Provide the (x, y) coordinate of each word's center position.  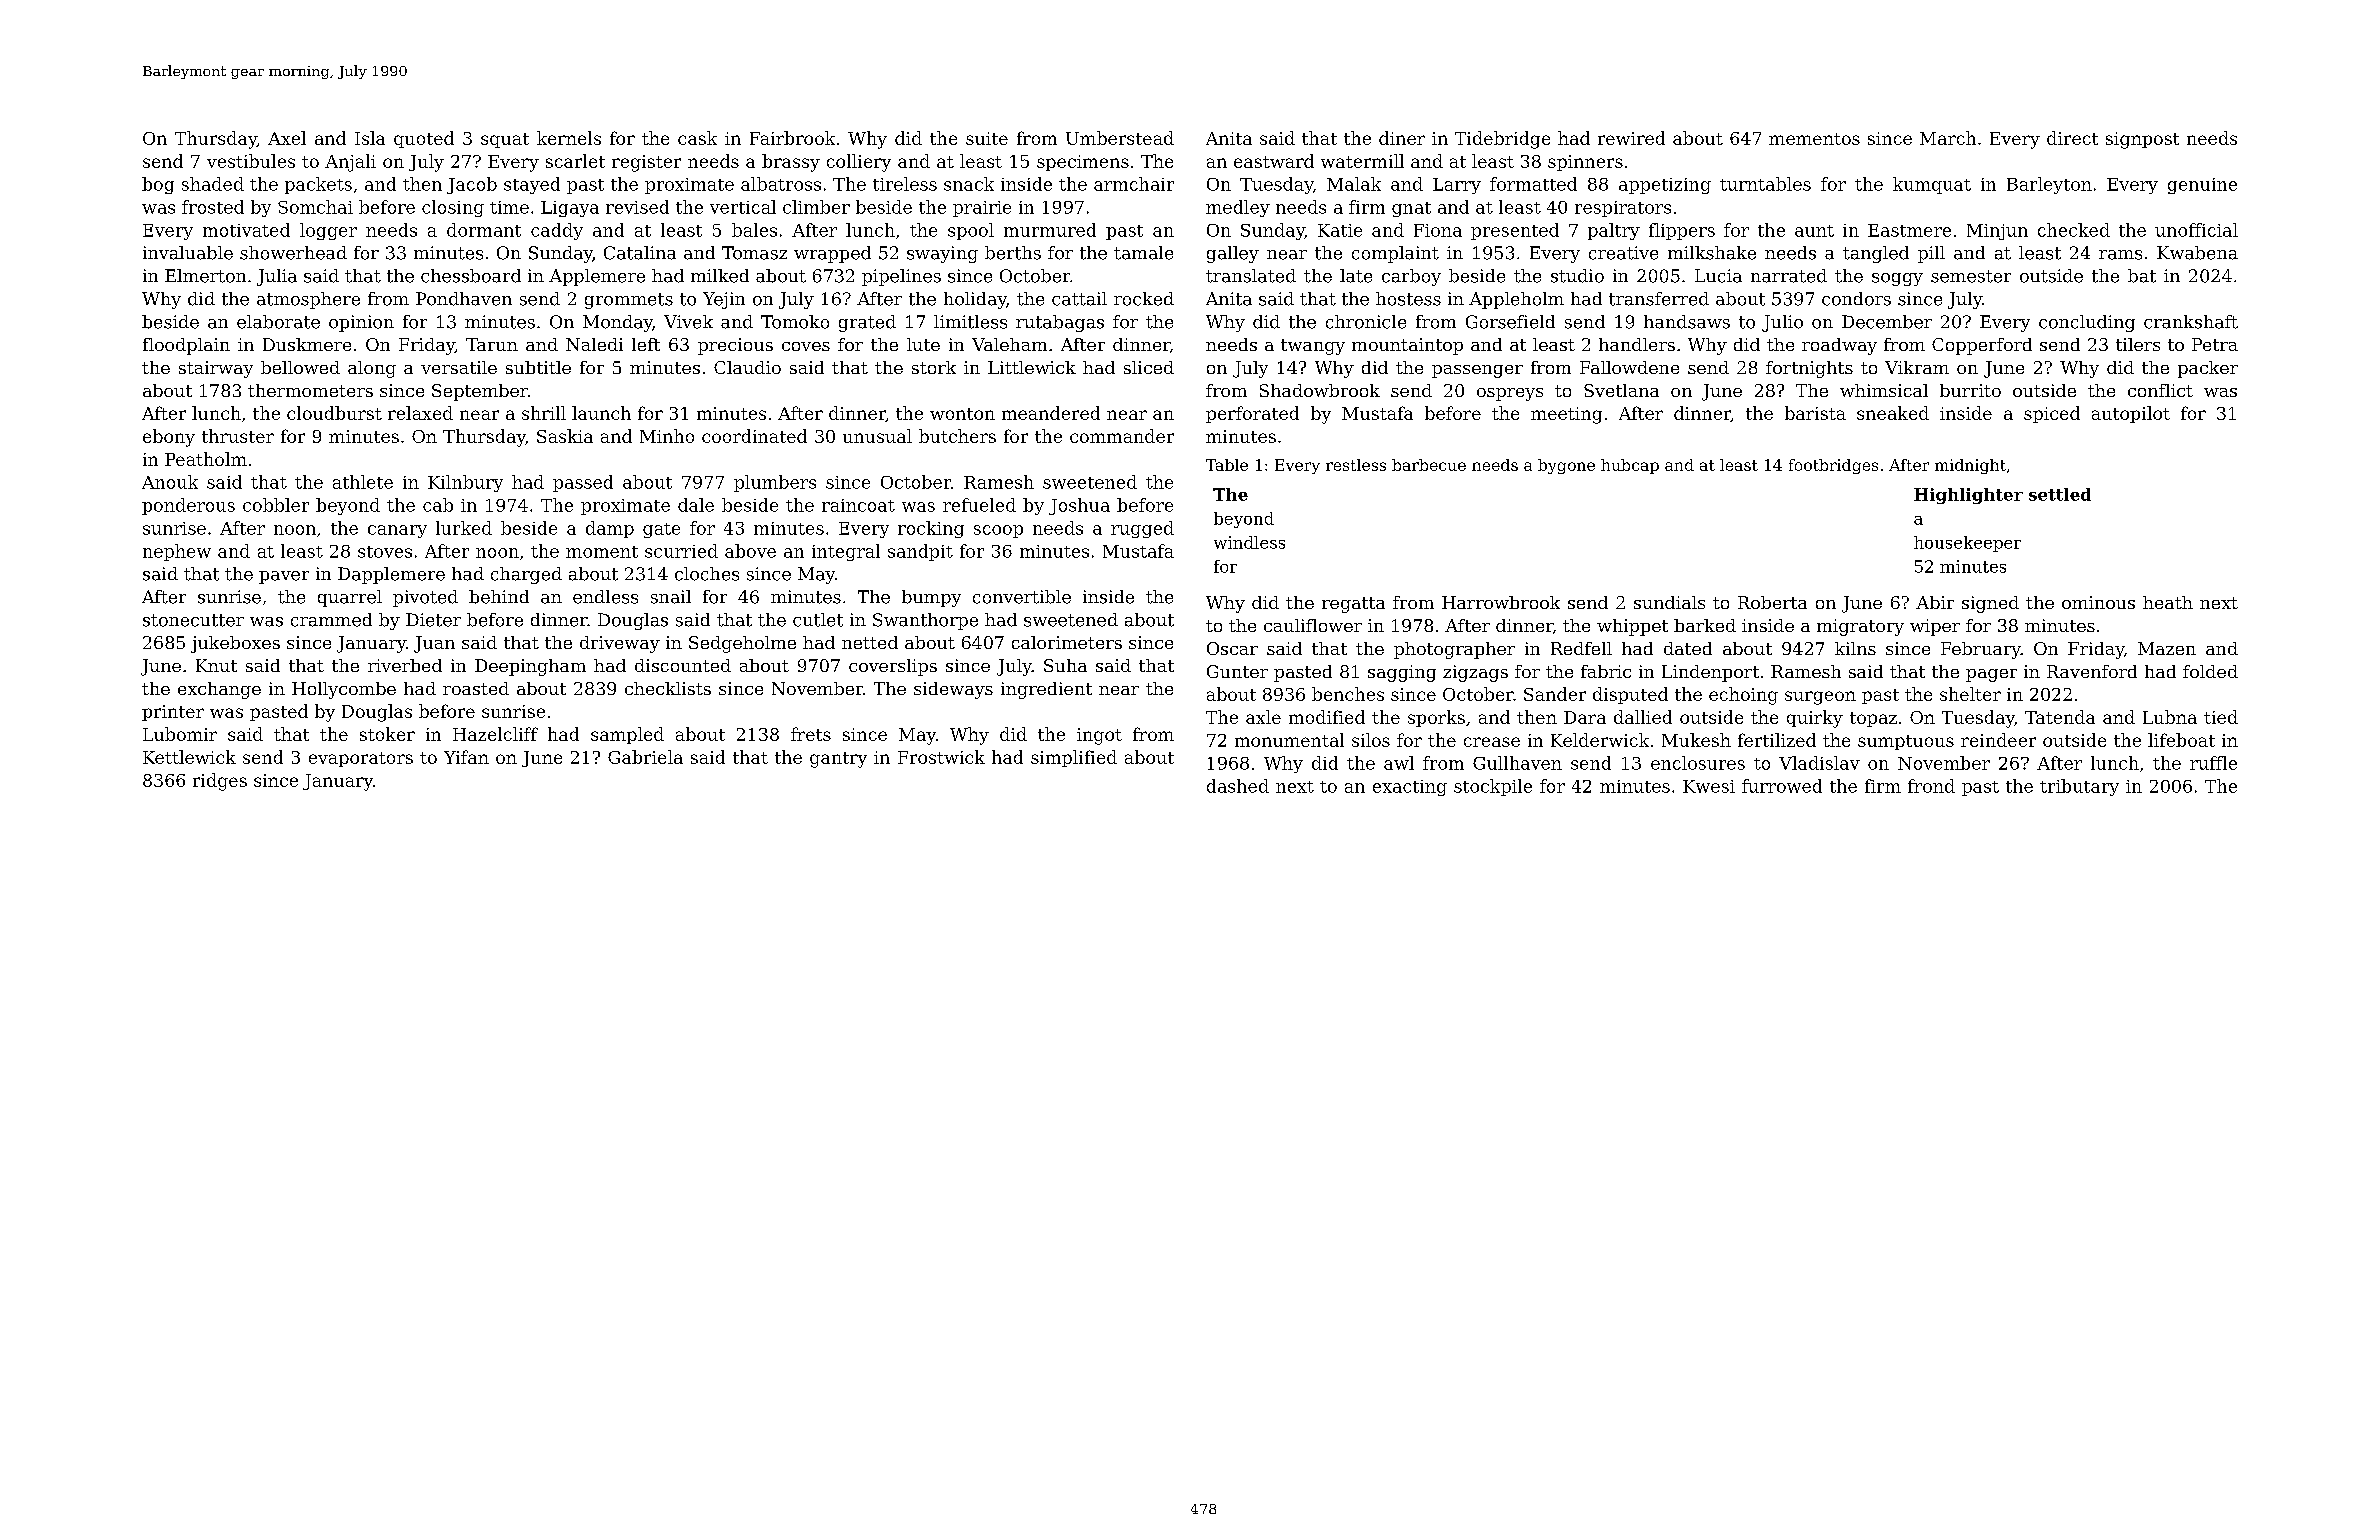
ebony (169, 438)
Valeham (1009, 344)
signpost (2142, 140)
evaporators (361, 759)
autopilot (2131, 414)
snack (969, 184)
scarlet (575, 161)
